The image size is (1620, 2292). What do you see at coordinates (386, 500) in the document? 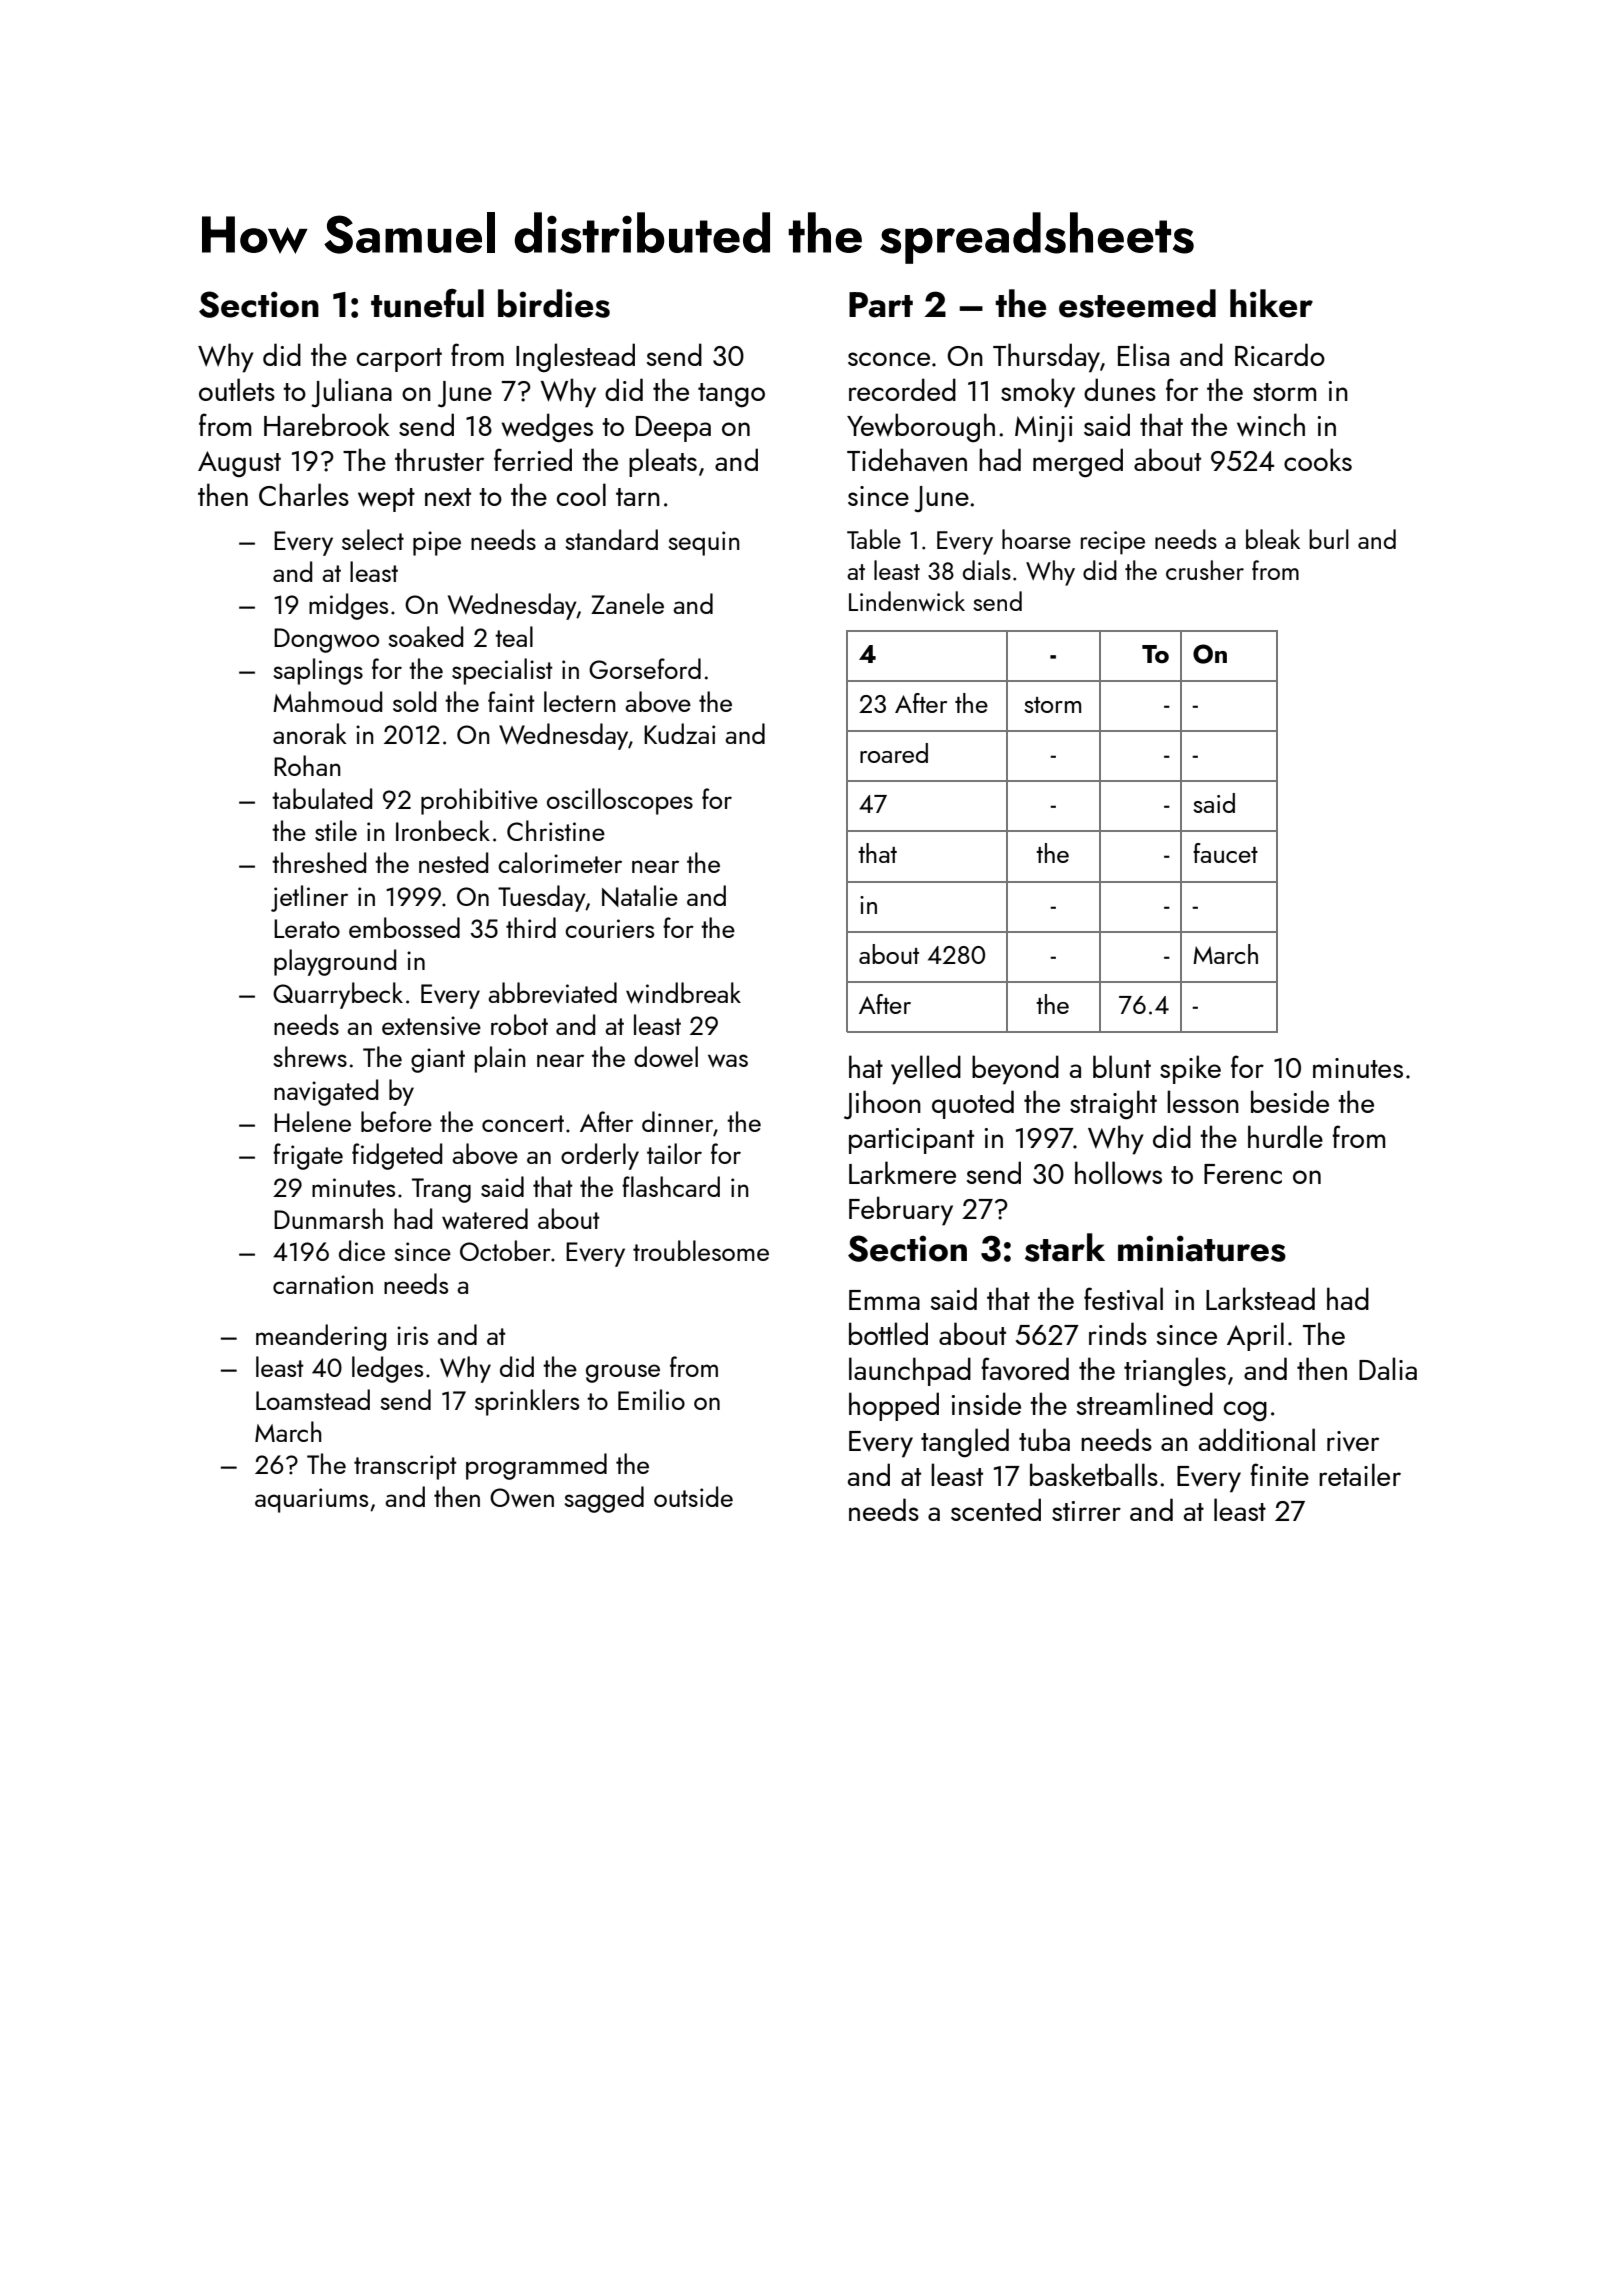
I see `wept` at bounding box center [386, 500].
